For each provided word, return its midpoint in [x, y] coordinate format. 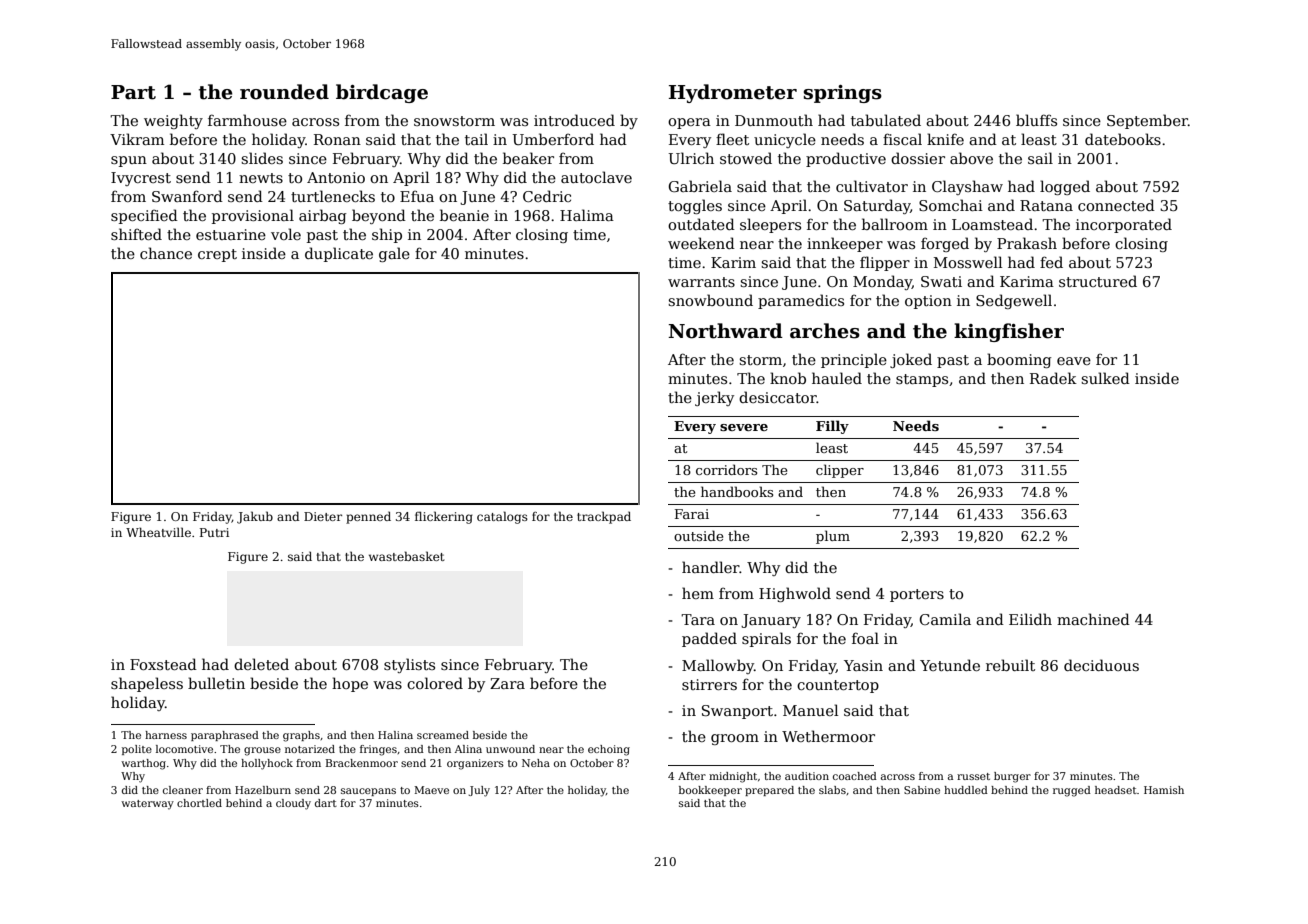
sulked [1105, 378]
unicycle [785, 140]
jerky [714, 398]
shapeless [147, 684]
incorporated [1124, 225]
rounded [284, 92]
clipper [840, 471]
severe [744, 427]
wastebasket [406, 556]
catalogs [502, 517]
